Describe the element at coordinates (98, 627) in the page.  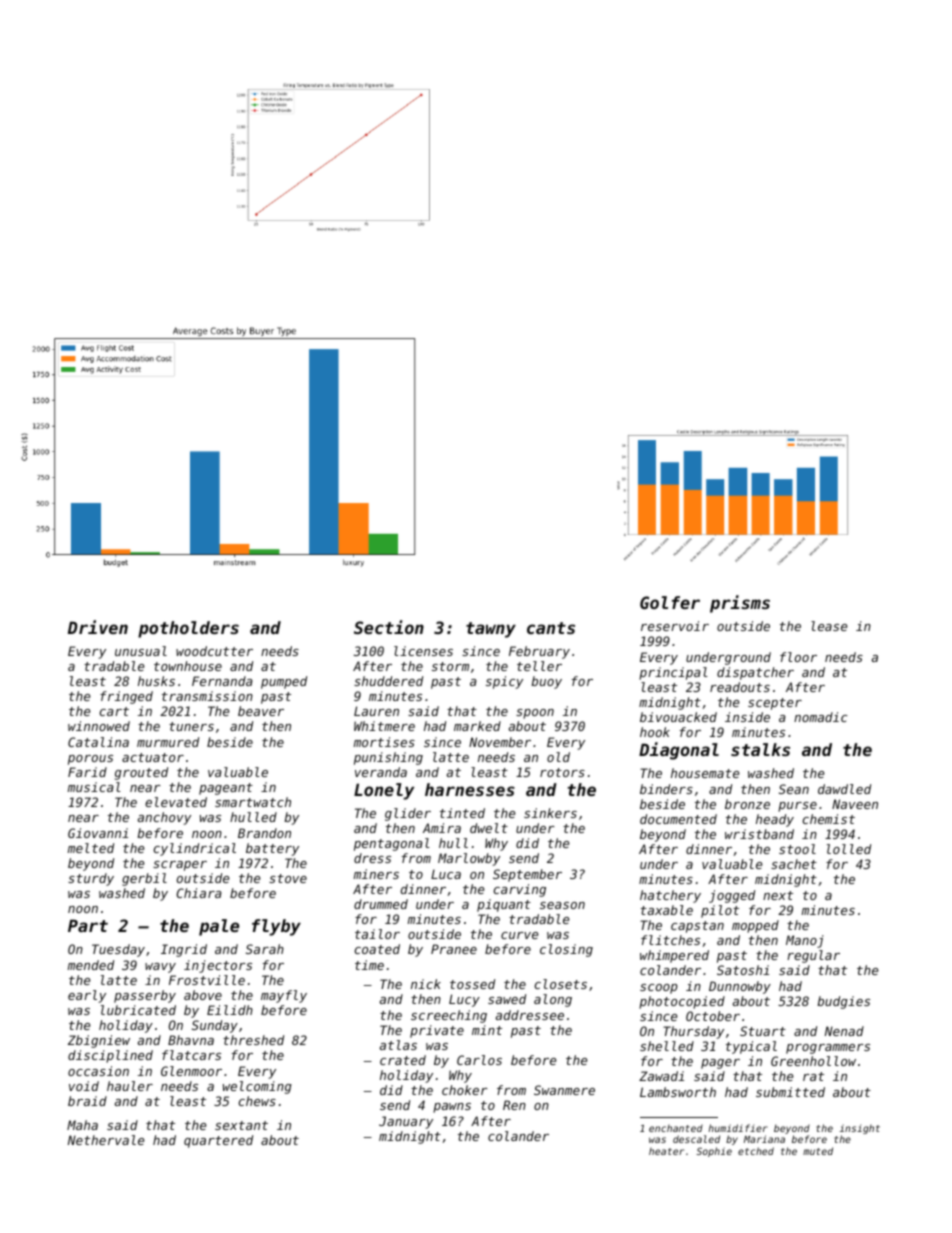
I see `Driven` at that location.
